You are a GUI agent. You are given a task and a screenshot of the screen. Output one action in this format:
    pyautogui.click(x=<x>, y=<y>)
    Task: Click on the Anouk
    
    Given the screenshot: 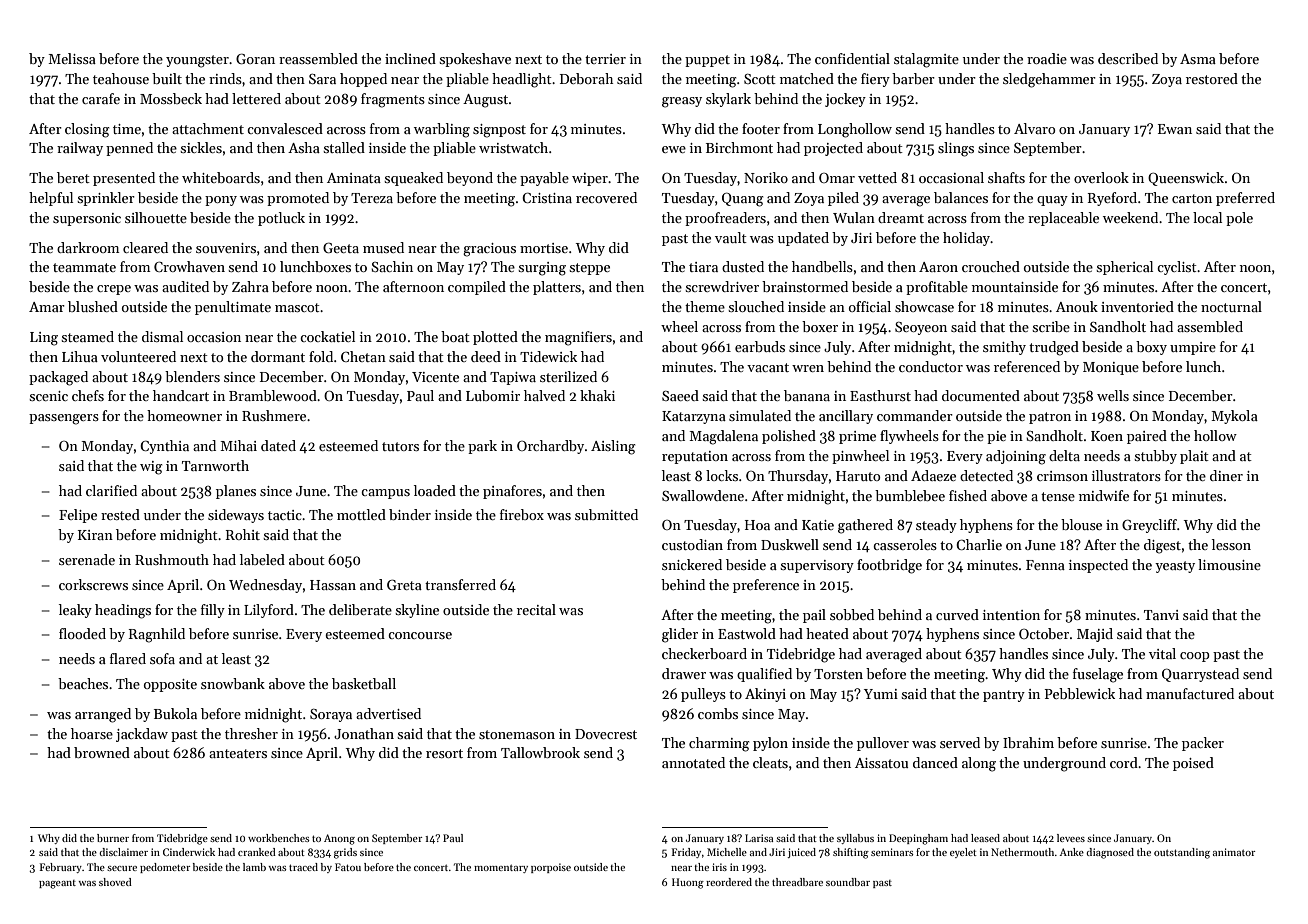 What is the action you would take?
    pyautogui.click(x=1077, y=306)
